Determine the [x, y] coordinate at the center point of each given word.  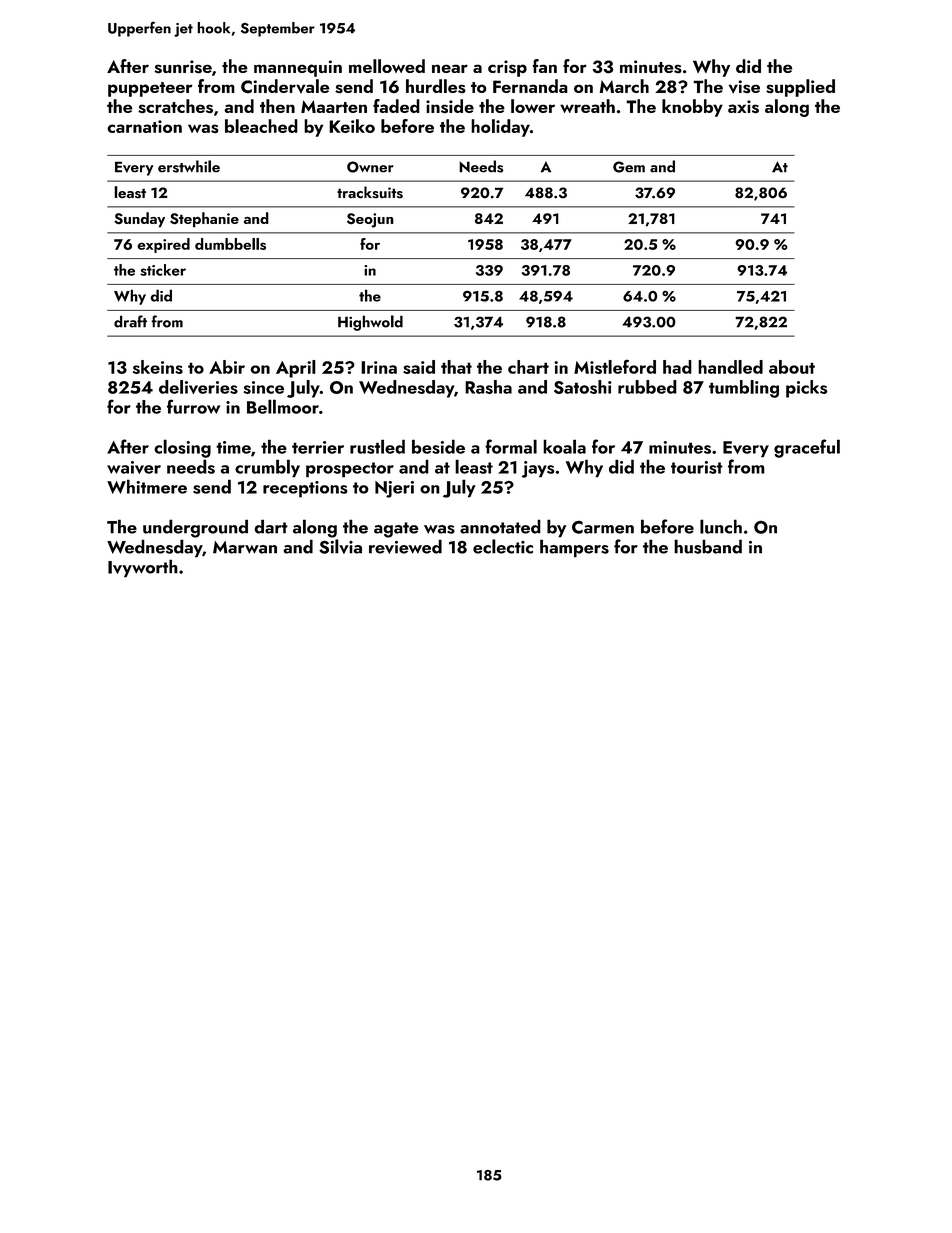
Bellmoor [283, 406]
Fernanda [530, 86]
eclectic [503, 546]
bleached [261, 126]
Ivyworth [143, 568]
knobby [692, 108]
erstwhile [189, 166]
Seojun [370, 220]
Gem [629, 167]
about [792, 367]
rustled [377, 446]
